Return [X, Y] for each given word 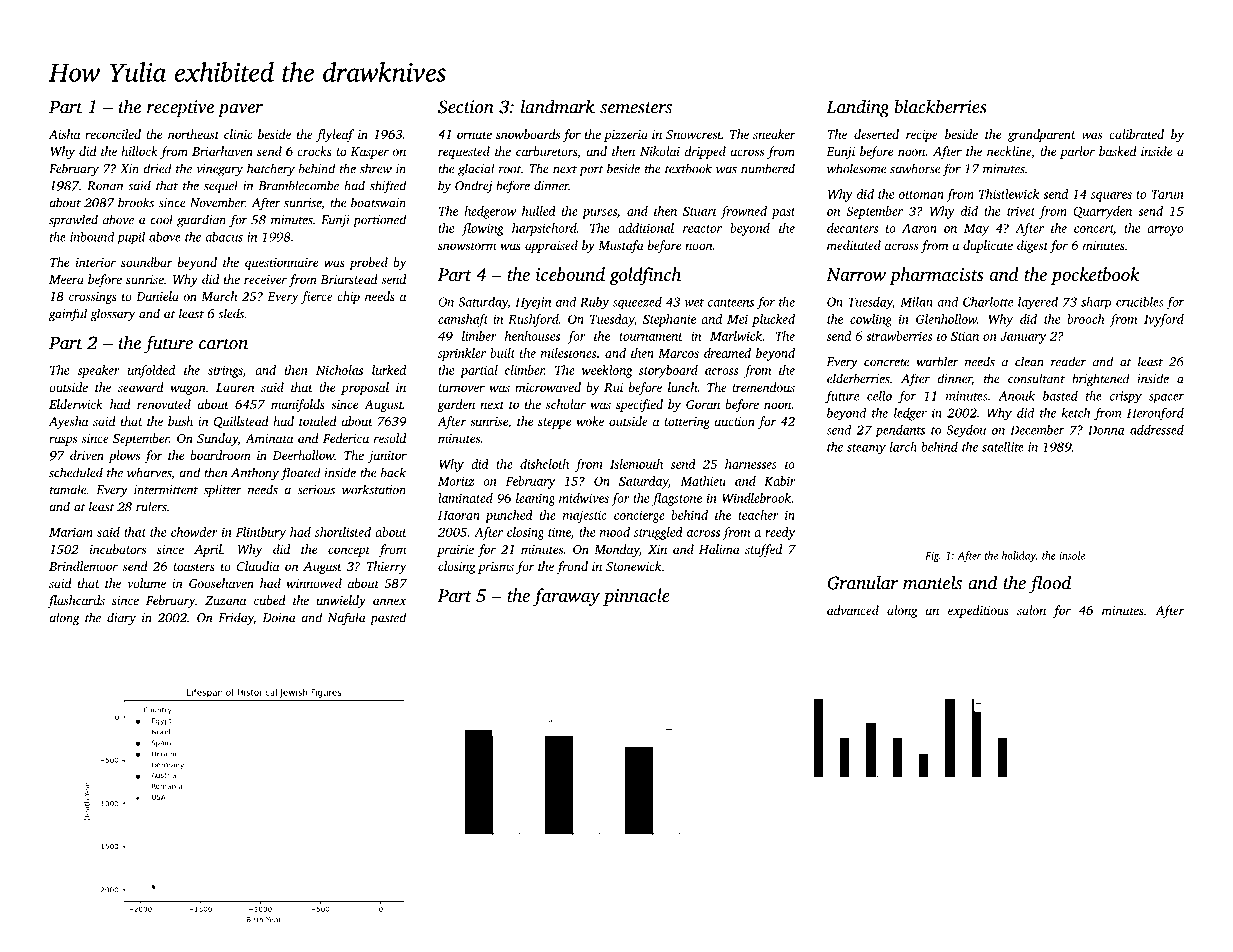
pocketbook [1095, 276]
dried [157, 168]
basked [1117, 151]
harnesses [751, 464]
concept [349, 551]
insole [1072, 555]
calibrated [1136, 134]
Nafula [347, 618]
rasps [63, 441]
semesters [636, 108]
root [510, 169]
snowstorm [467, 246]
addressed [1157, 430]
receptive [180, 109]
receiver [265, 279]
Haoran [459, 515]
